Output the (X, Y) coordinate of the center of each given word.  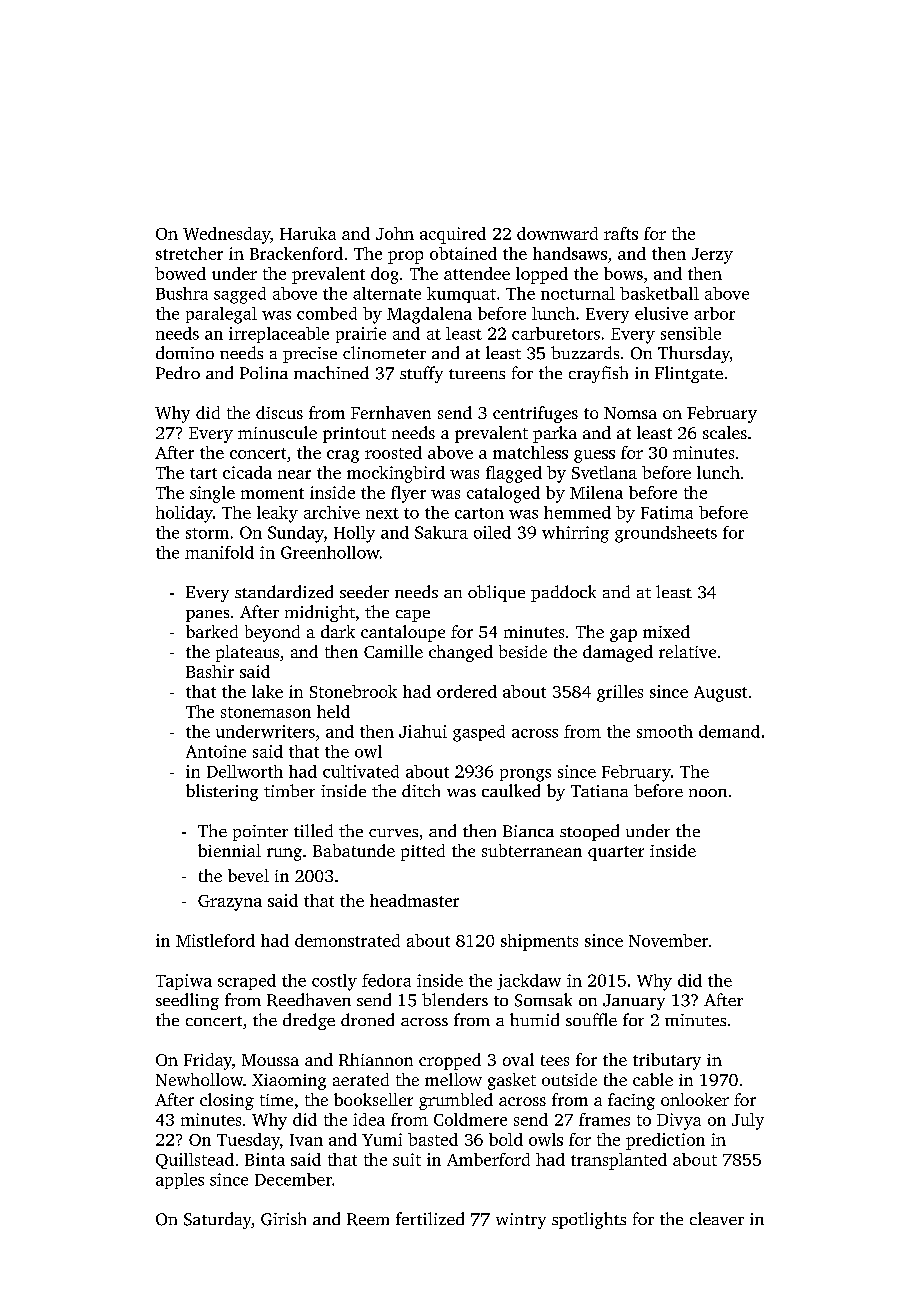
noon (708, 793)
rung (284, 854)
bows (623, 273)
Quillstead (195, 1161)
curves (393, 833)
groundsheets (666, 534)
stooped (589, 832)
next (382, 513)
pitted (423, 852)
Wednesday (226, 235)
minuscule (277, 432)
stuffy (421, 374)
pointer (260, 833)
